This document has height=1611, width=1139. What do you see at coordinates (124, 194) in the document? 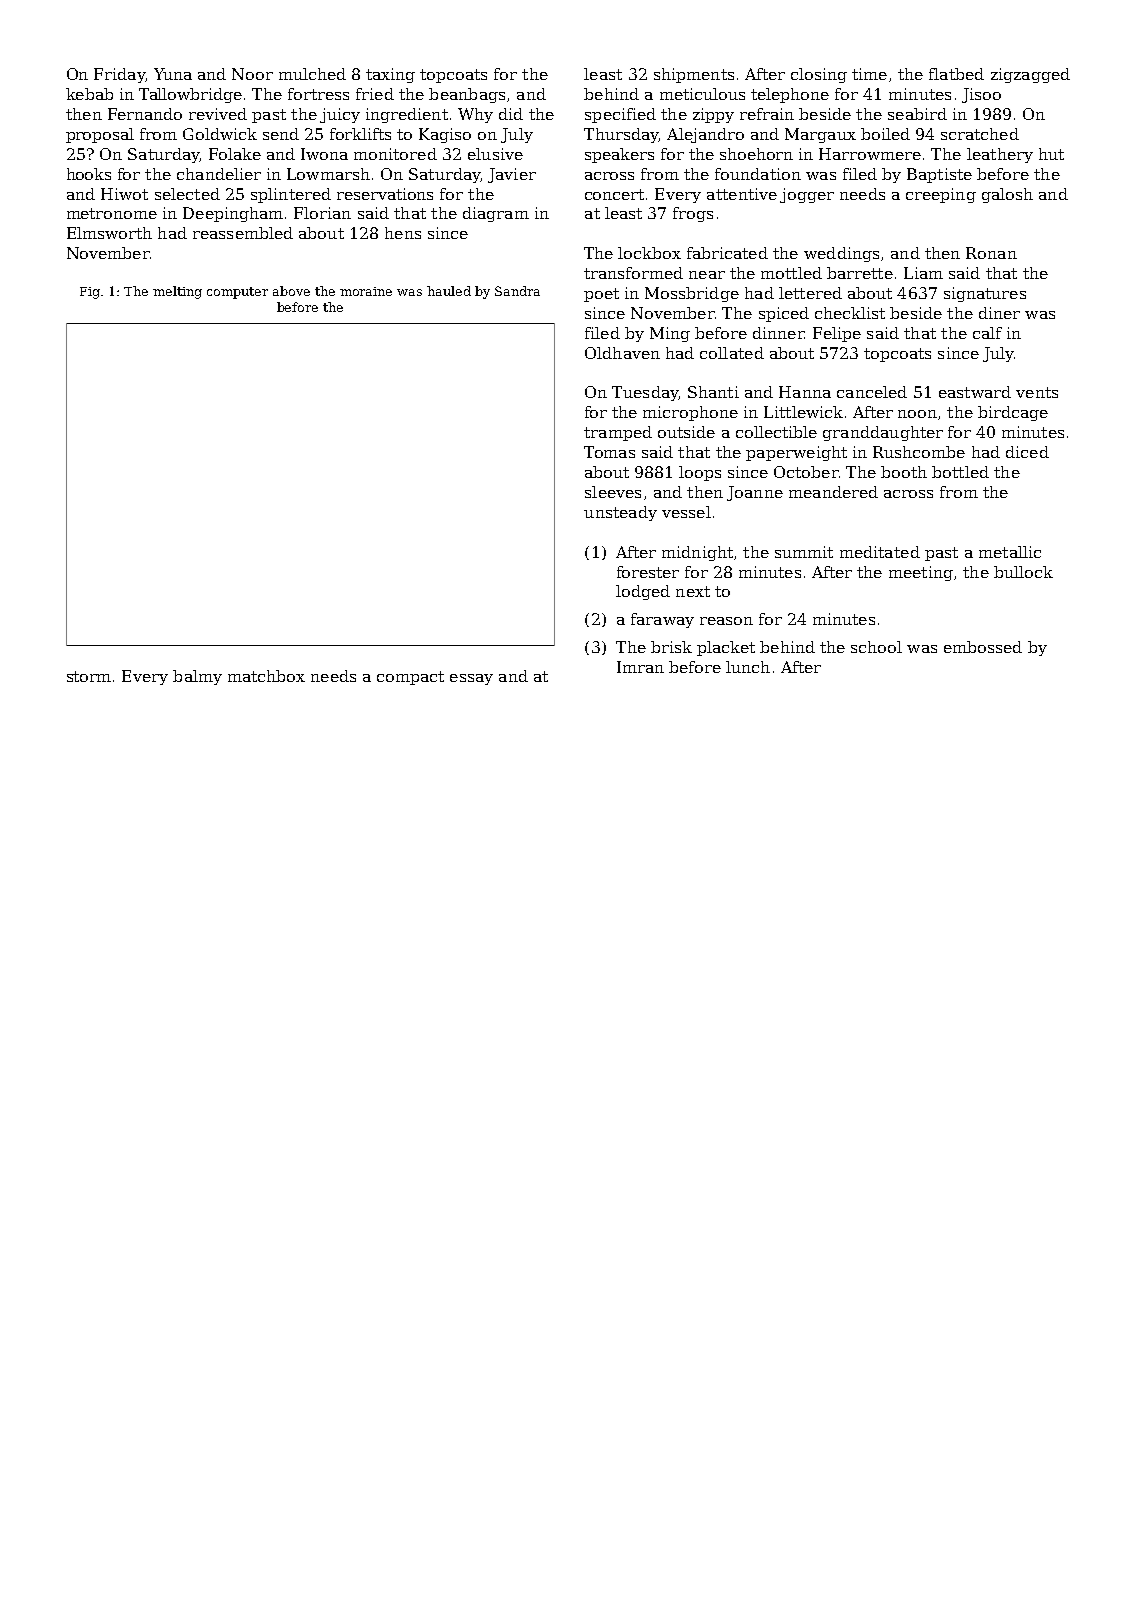
I see `Hiwot` at bounding box center [124, 194].
